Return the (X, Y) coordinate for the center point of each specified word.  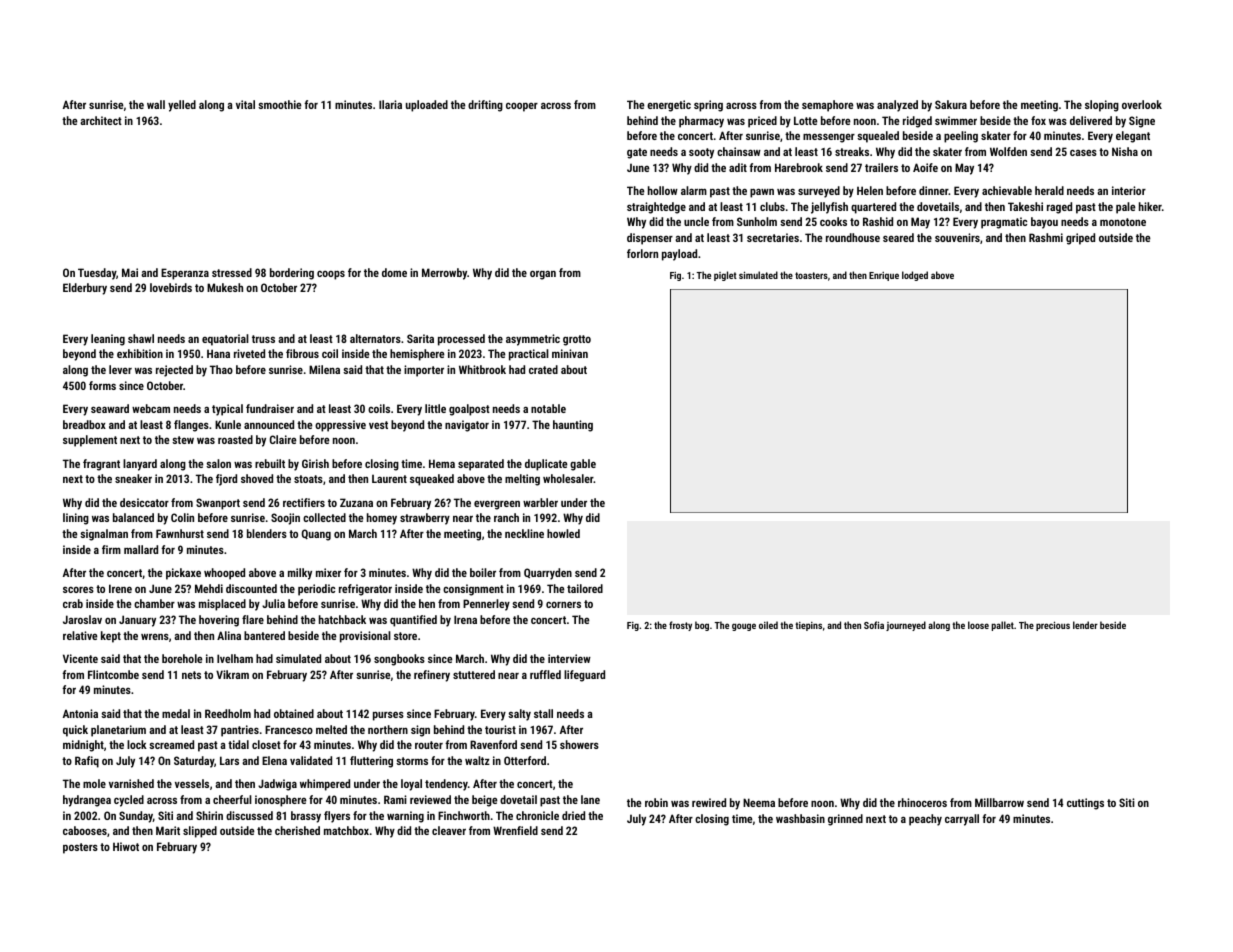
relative (80, 635)
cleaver (449, 830)
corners (563, 604)
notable (548, 408)
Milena (324, 369)
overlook (1142, 104)
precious (1053, 626)
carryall (962, 820)
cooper (522, 107)
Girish (315, 463)
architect (101, 120)
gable (583, 465)
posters (80, 848)
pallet (1003, 626)
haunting (573, 426)
